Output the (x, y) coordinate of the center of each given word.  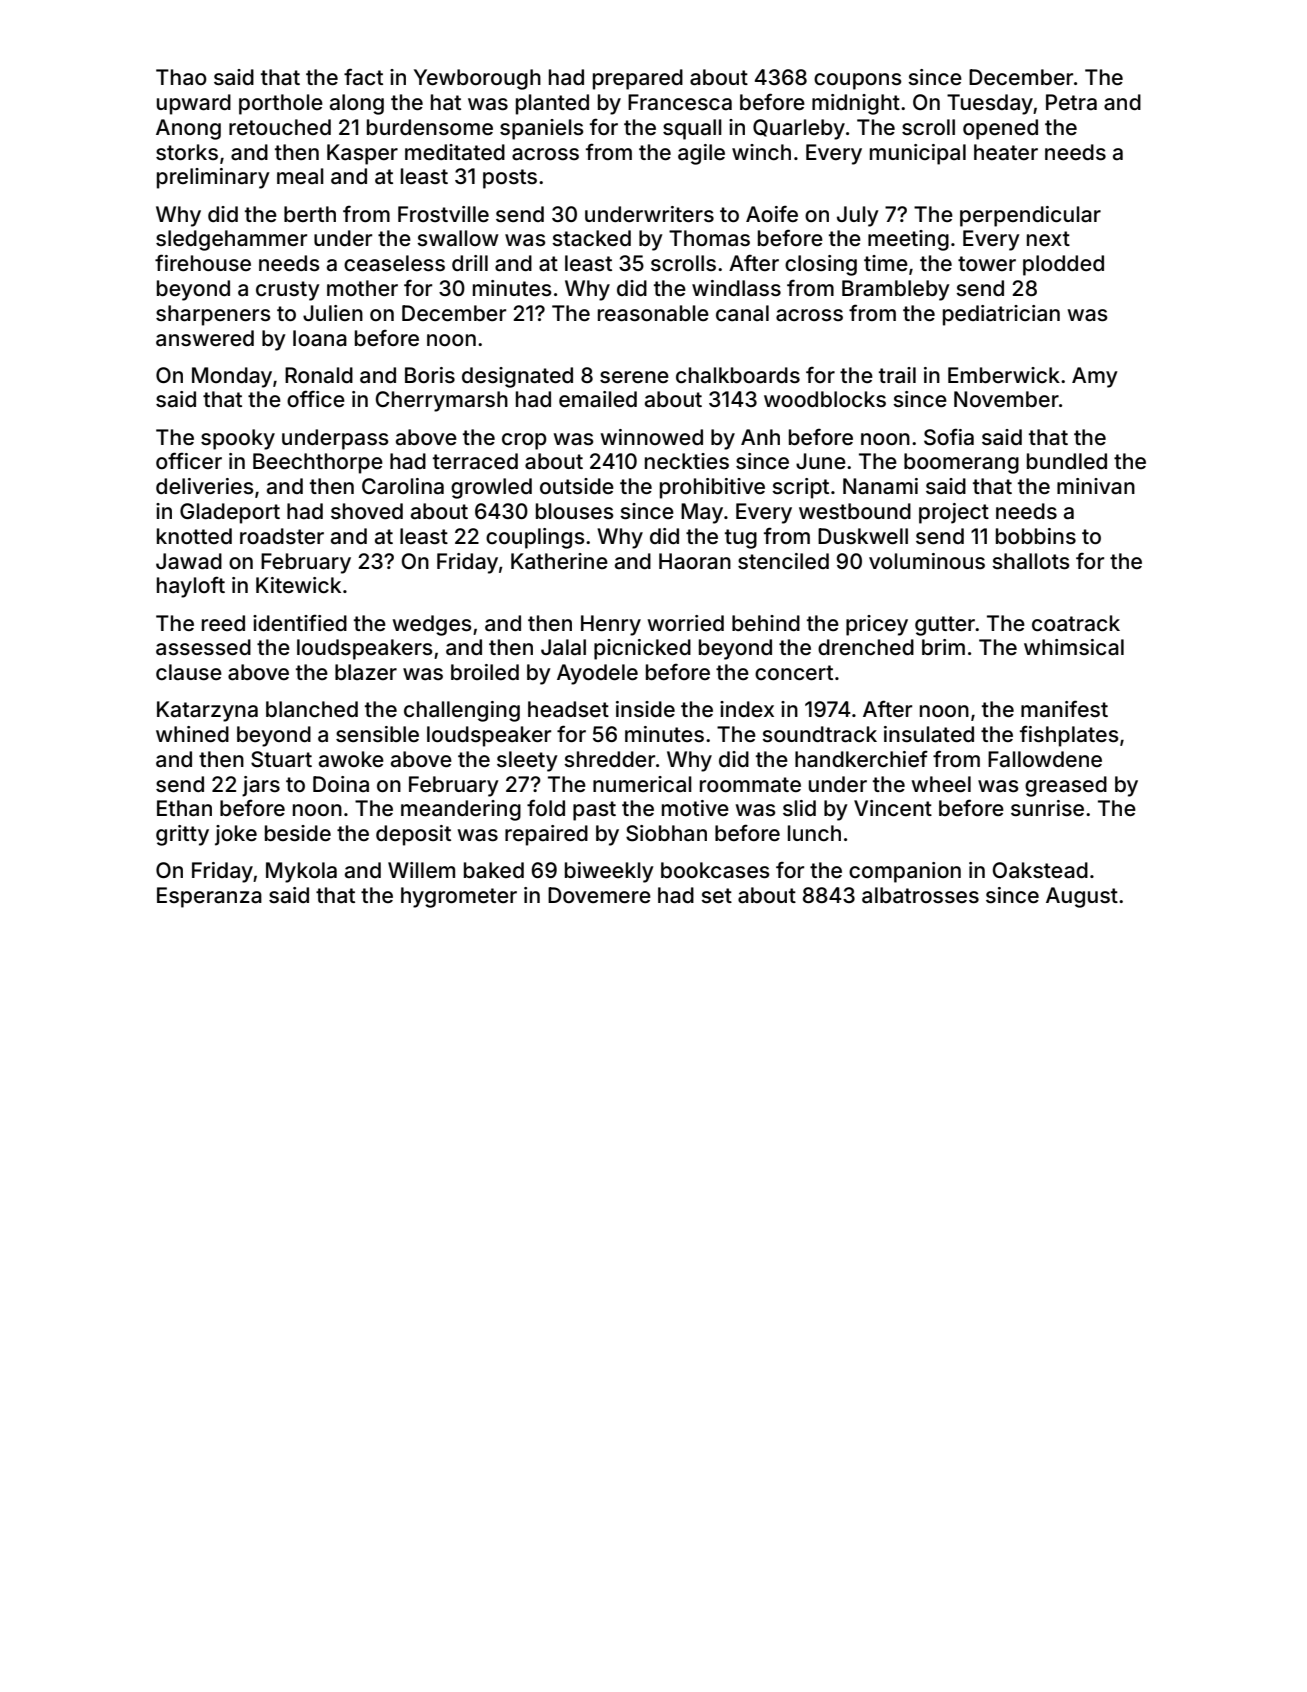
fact (363, 77)
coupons (858, 81)
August (1082, 897)
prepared (638, 79)
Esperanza (209, 897)
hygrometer (459, 897)
